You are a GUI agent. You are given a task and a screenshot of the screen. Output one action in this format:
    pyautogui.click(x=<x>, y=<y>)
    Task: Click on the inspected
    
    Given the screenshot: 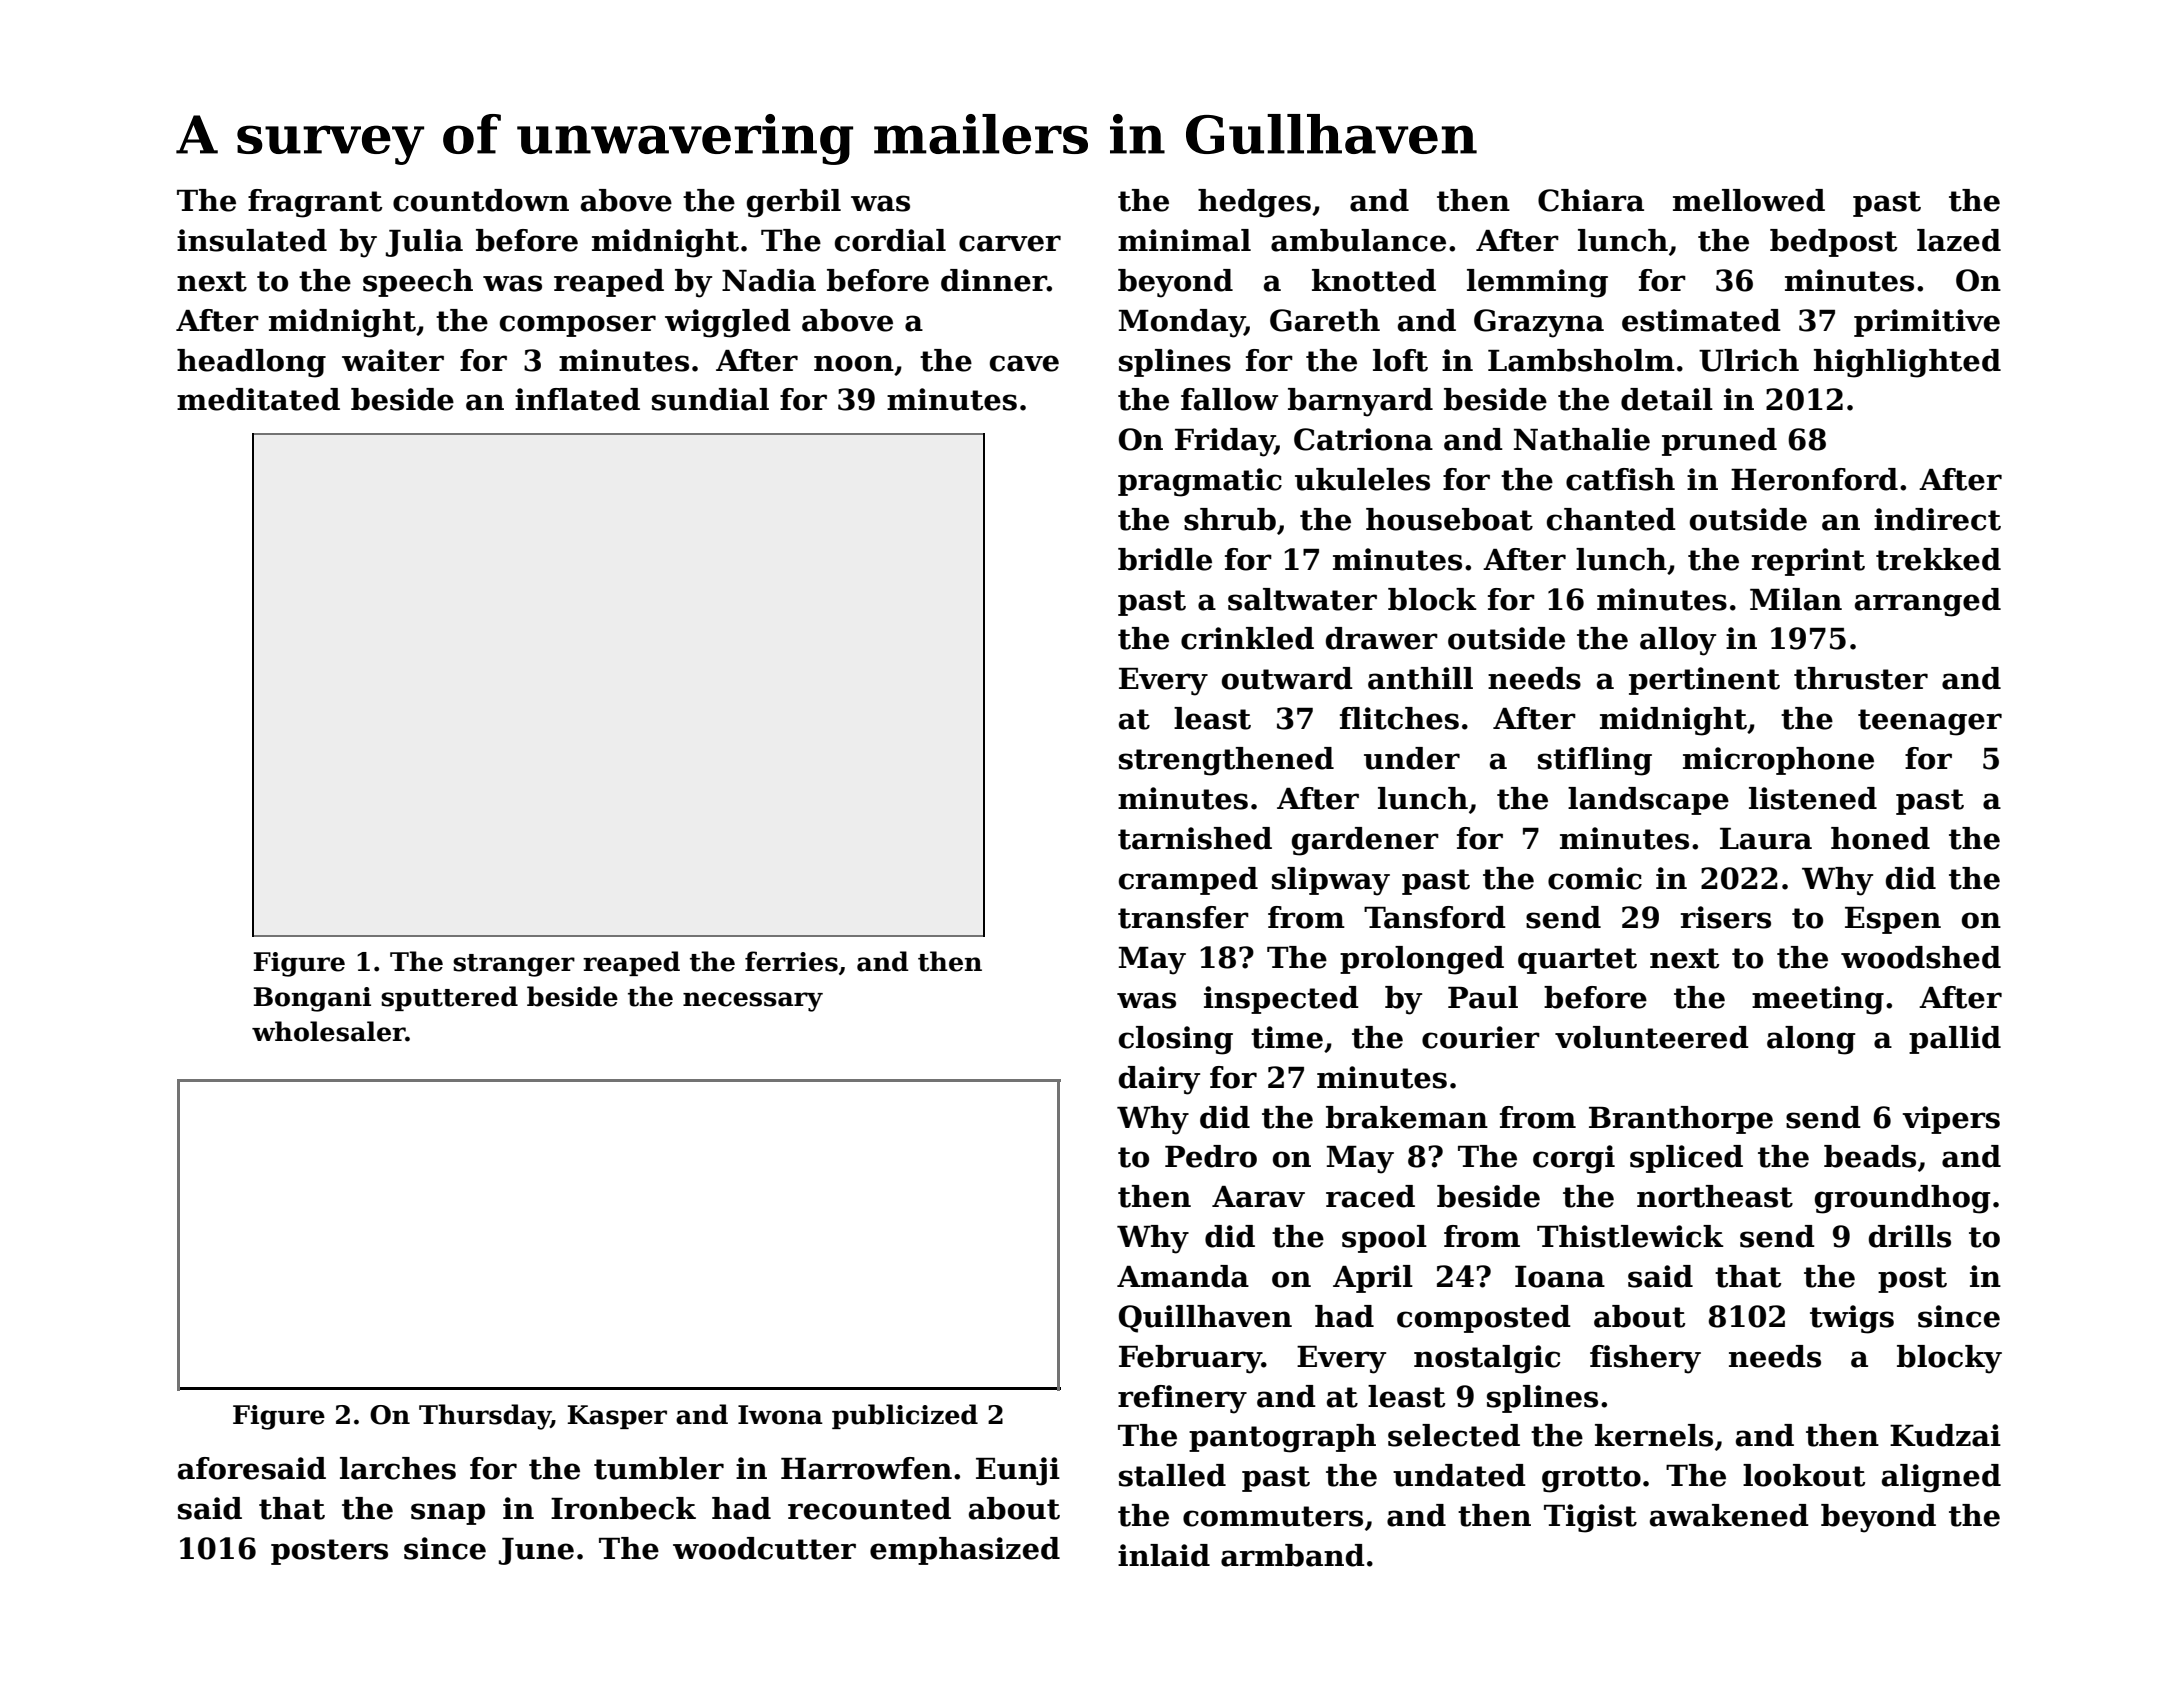 What is the action you would take?
    pyautogui.click(x=1281, y=1000)
